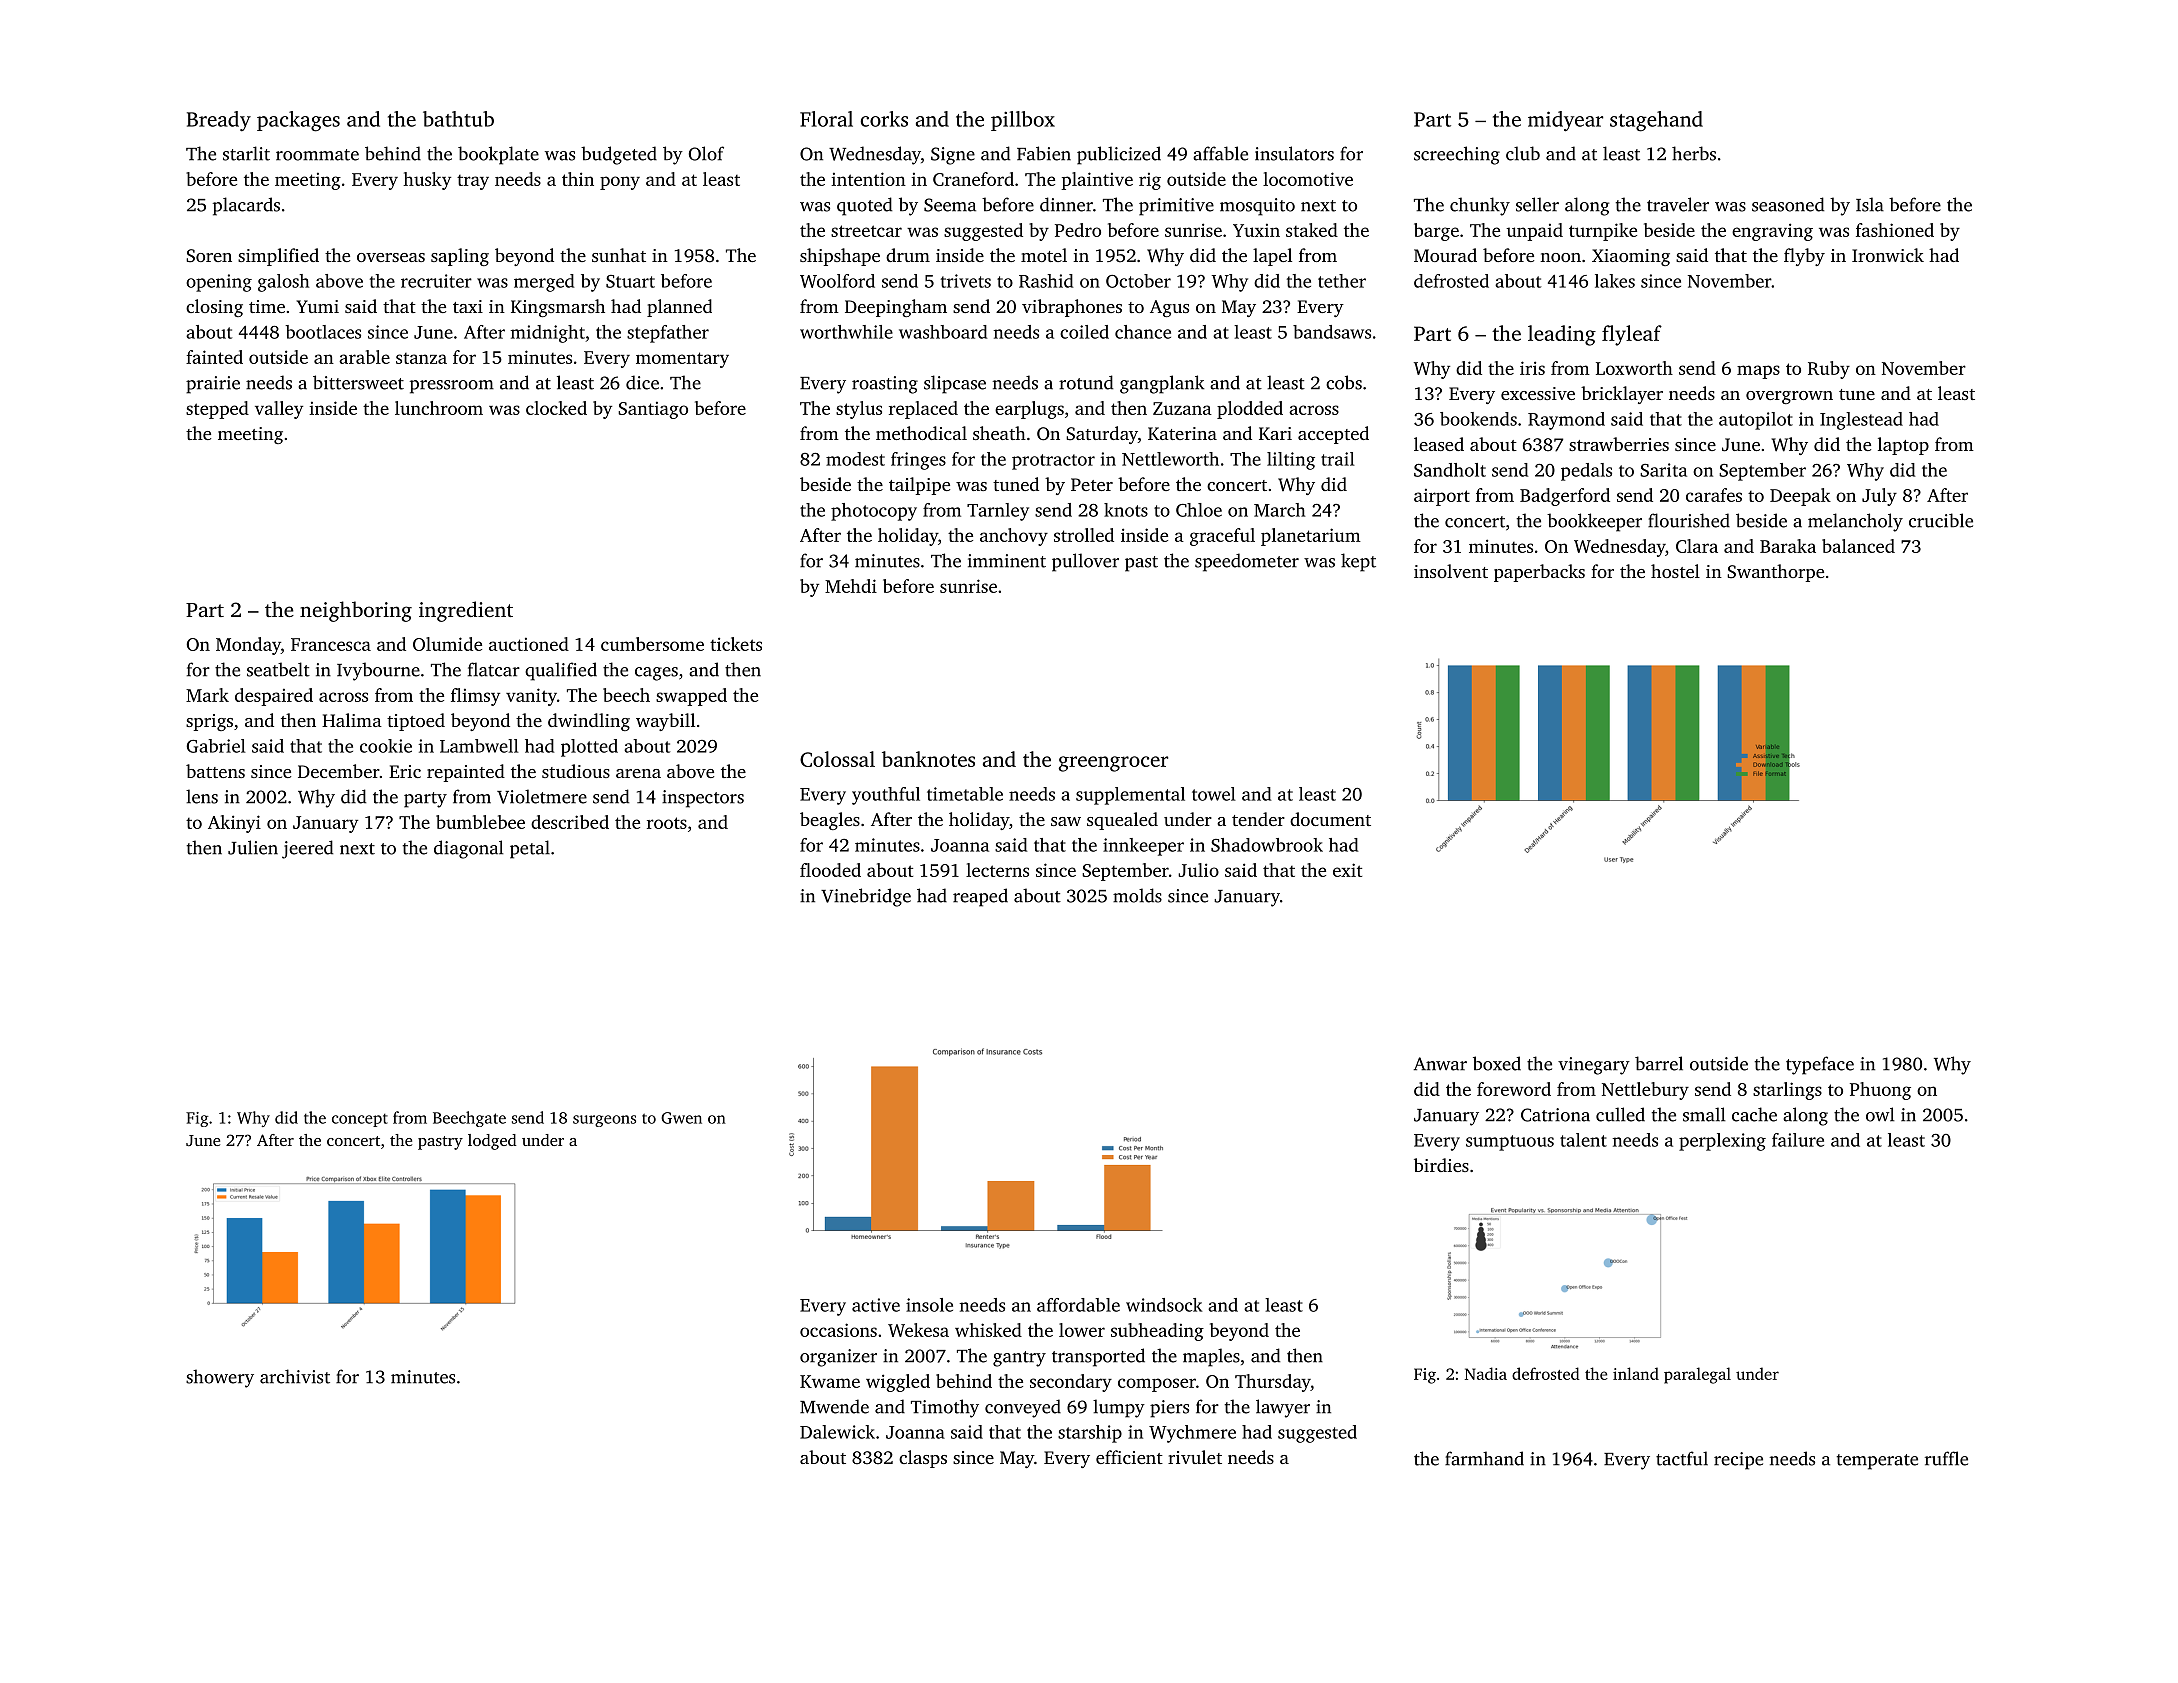 The image size is (2178, 1683). I want to click on efficient, so click(1129, 1457).
